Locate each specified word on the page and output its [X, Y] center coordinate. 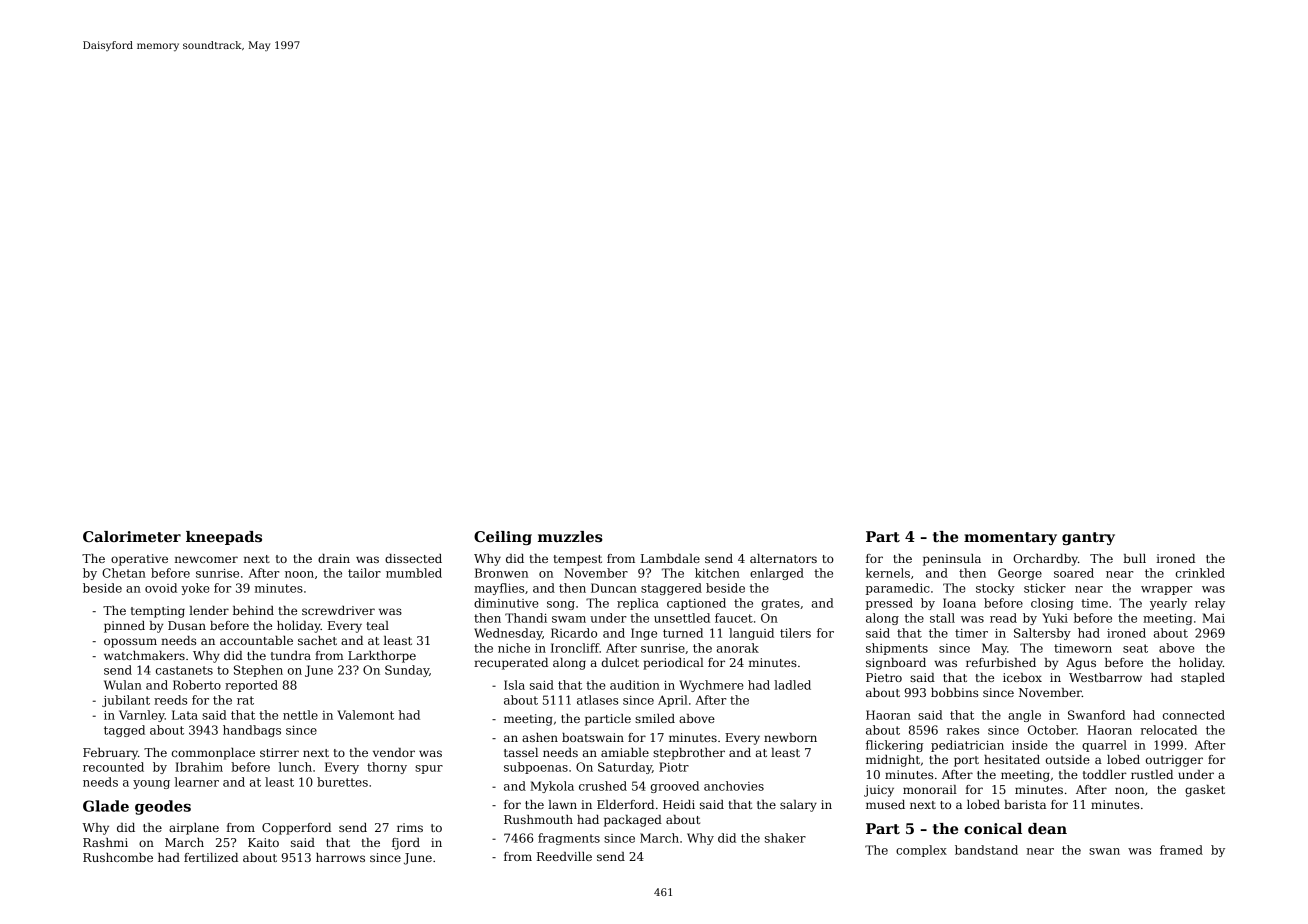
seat [1135, 648]
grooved [675, 787]
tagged [124, 731]
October [1052, 730]
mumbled [414, 573]
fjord [406, 844]
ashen [540, 737]
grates [781, 604]
